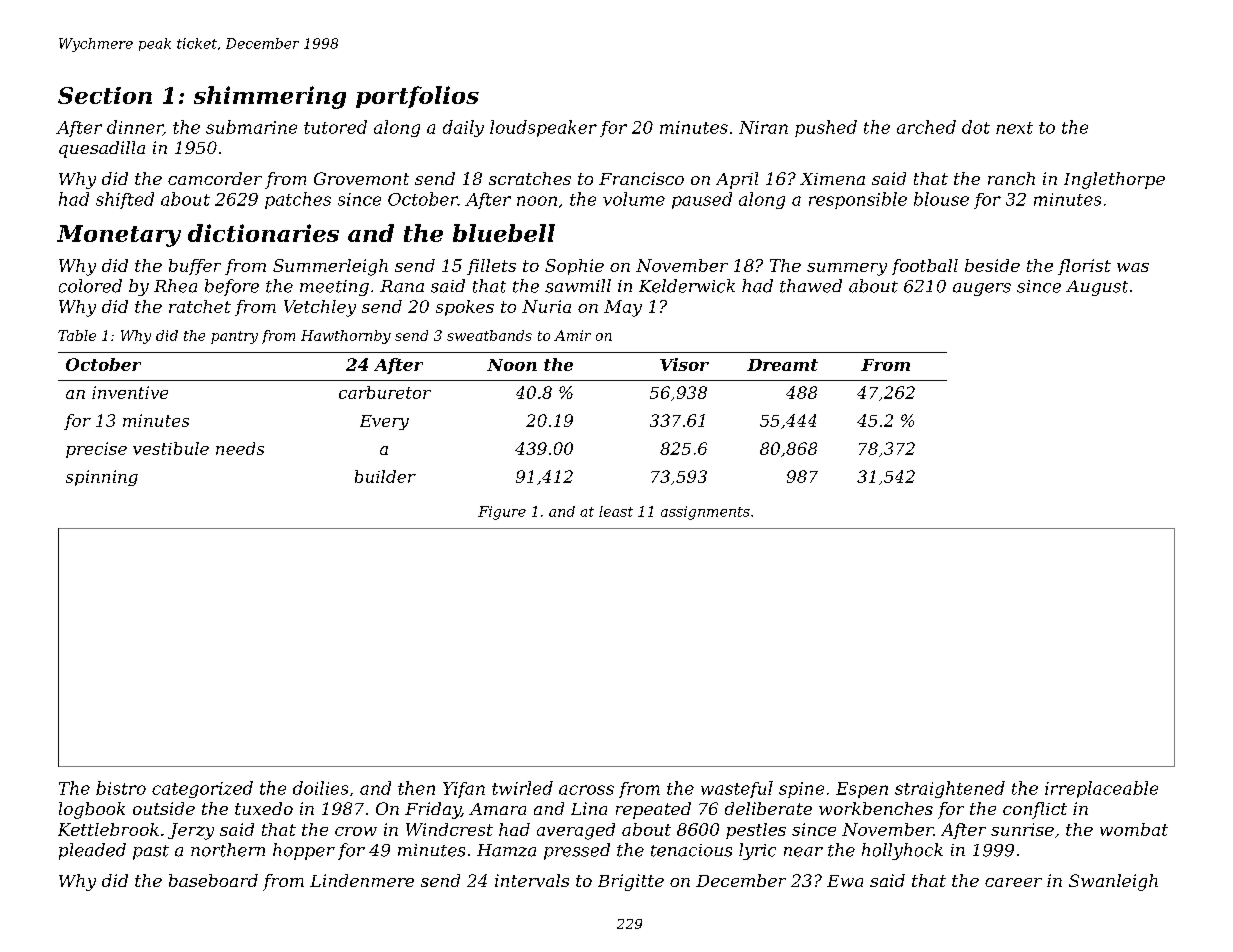 This image has height=952, width=1233. I want to click on twirled, so click(522, 788).
